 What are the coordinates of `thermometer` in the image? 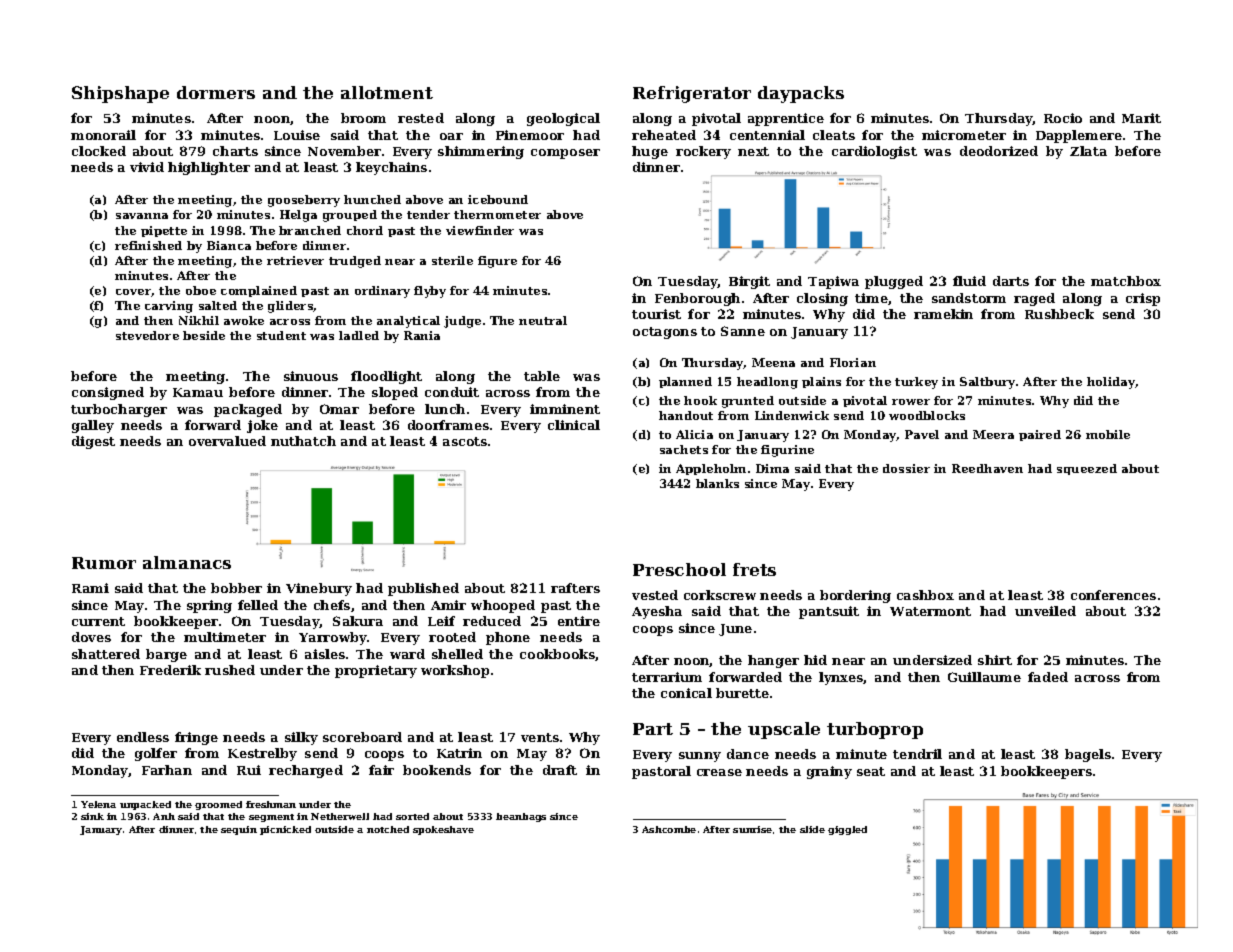 It's located at (497, 214).
